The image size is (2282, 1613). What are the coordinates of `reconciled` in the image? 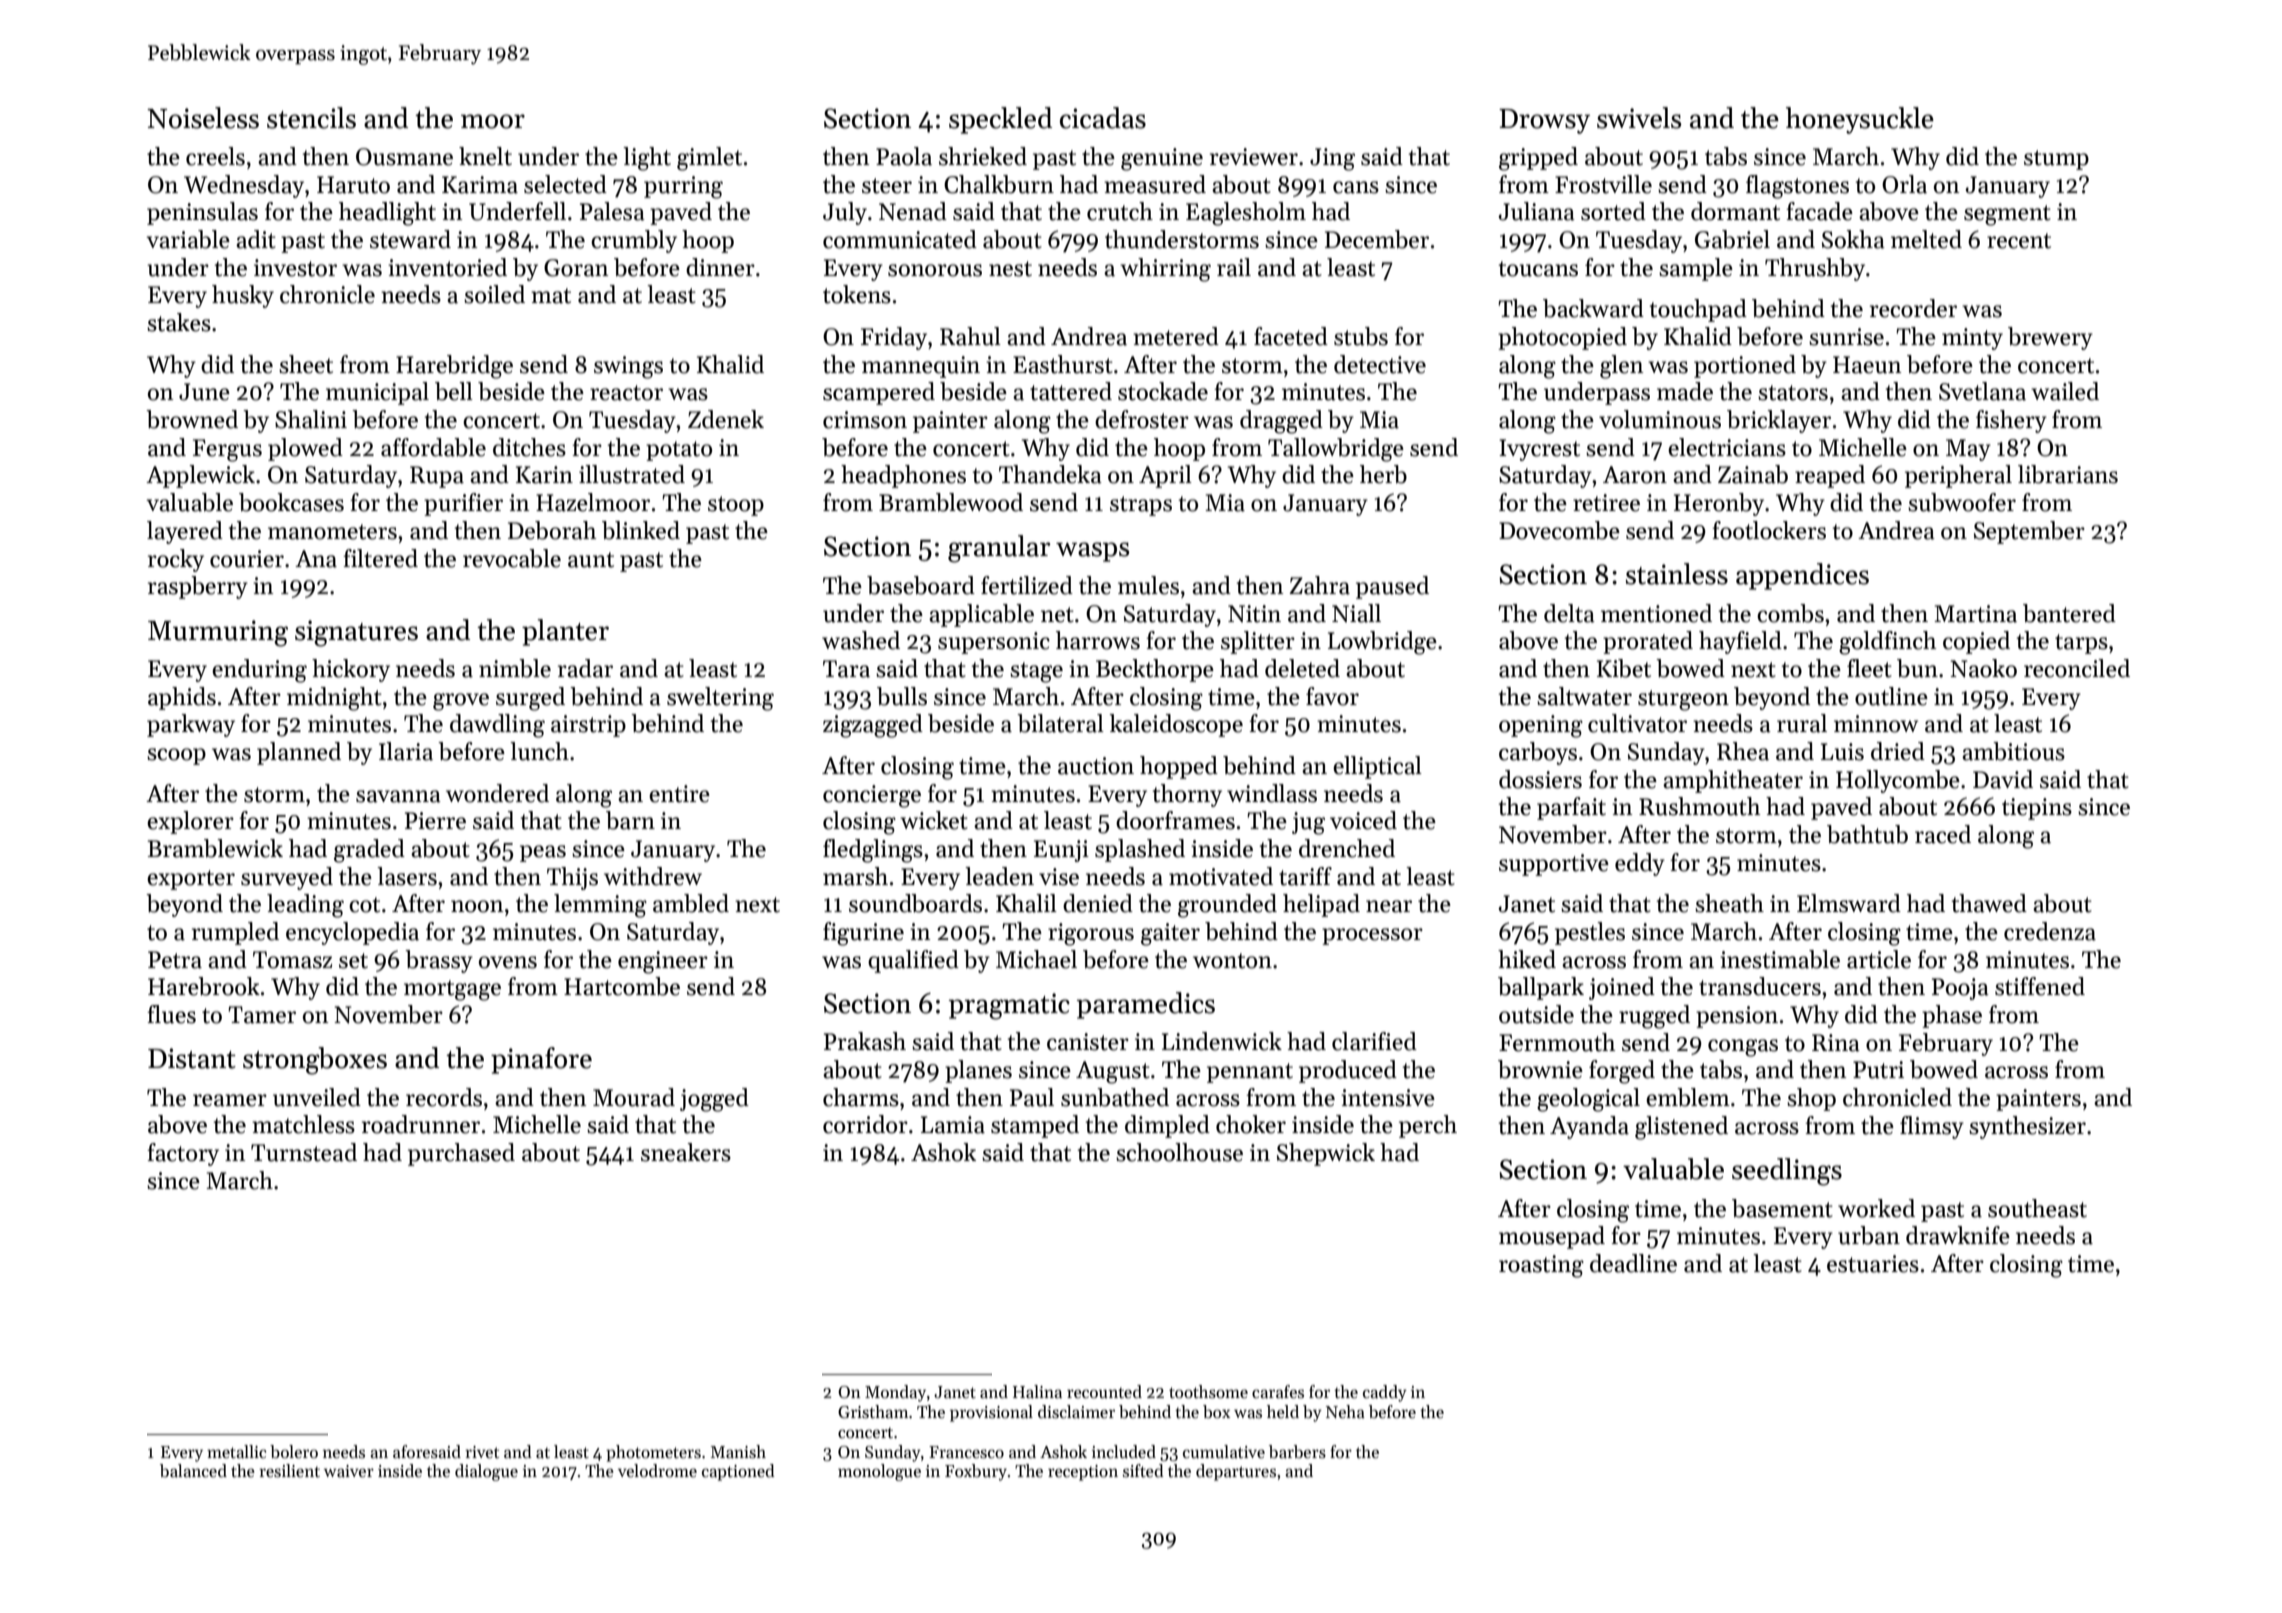 It's located at (2077, 668).
